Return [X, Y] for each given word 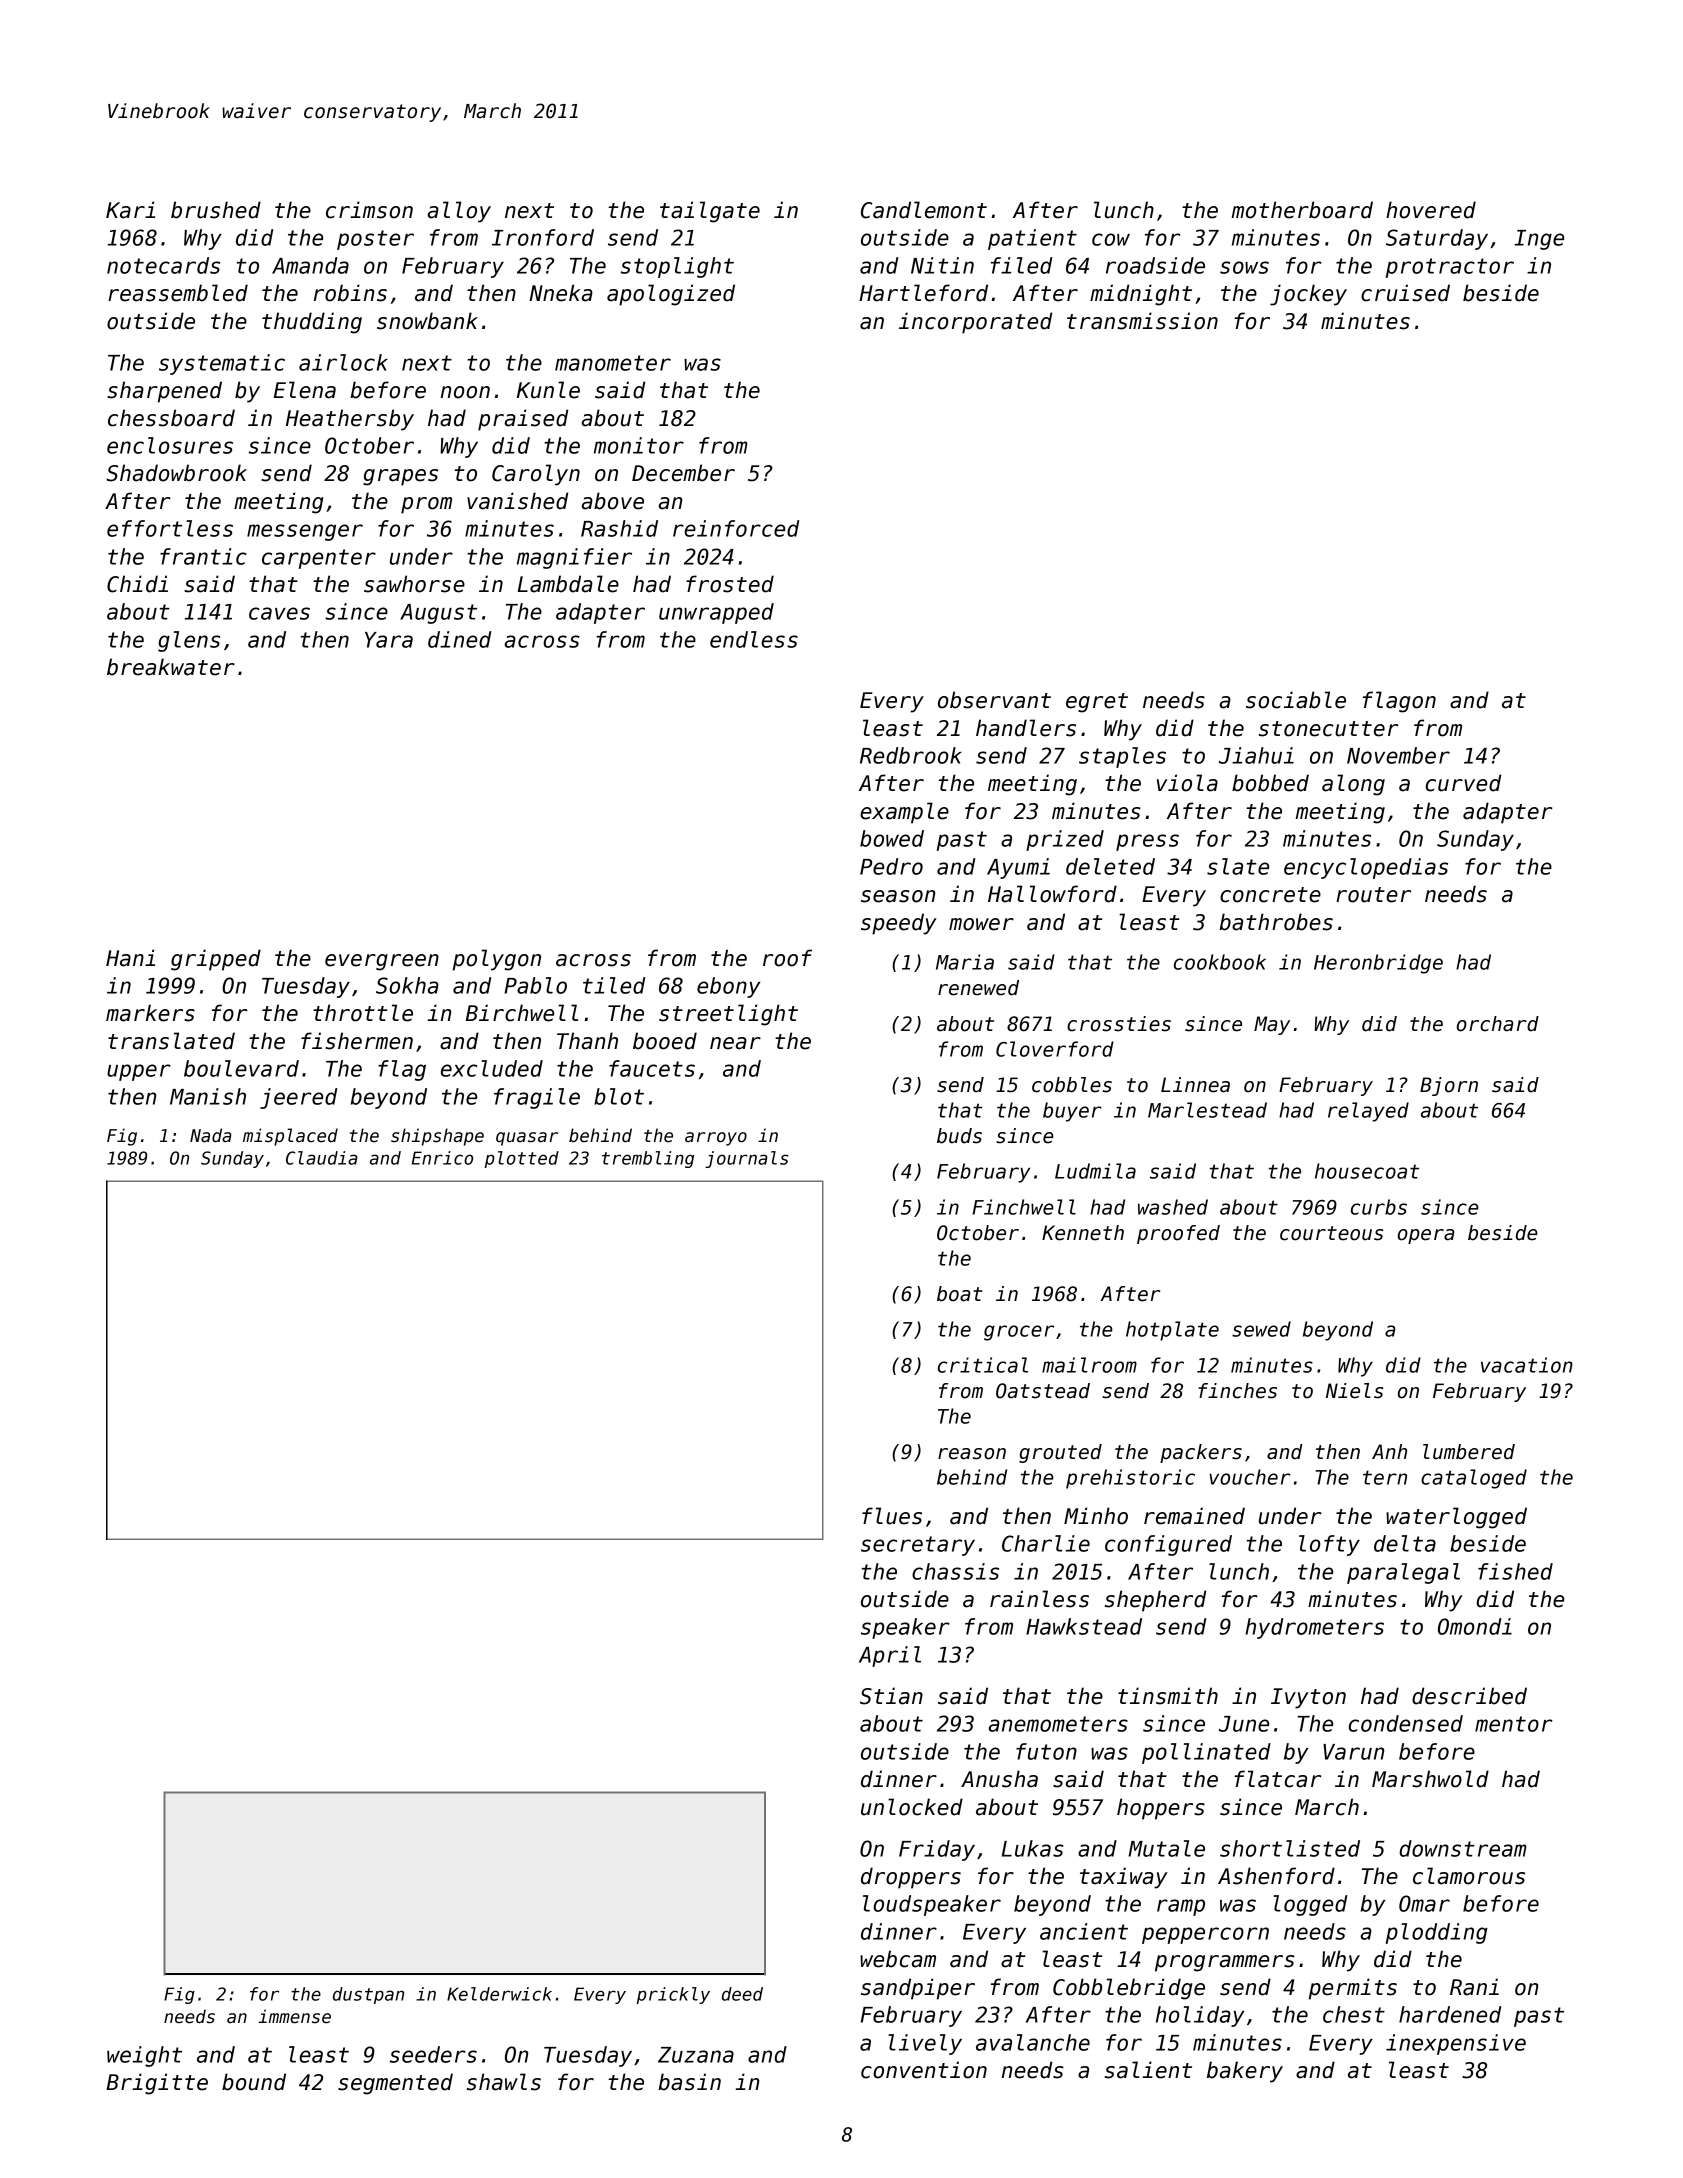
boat [960, 1294]
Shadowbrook [177, 473]
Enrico [442, 1158]
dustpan [368, 1995]
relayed [1368, 1112]
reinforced [736, 528]
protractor [1450, 268]
